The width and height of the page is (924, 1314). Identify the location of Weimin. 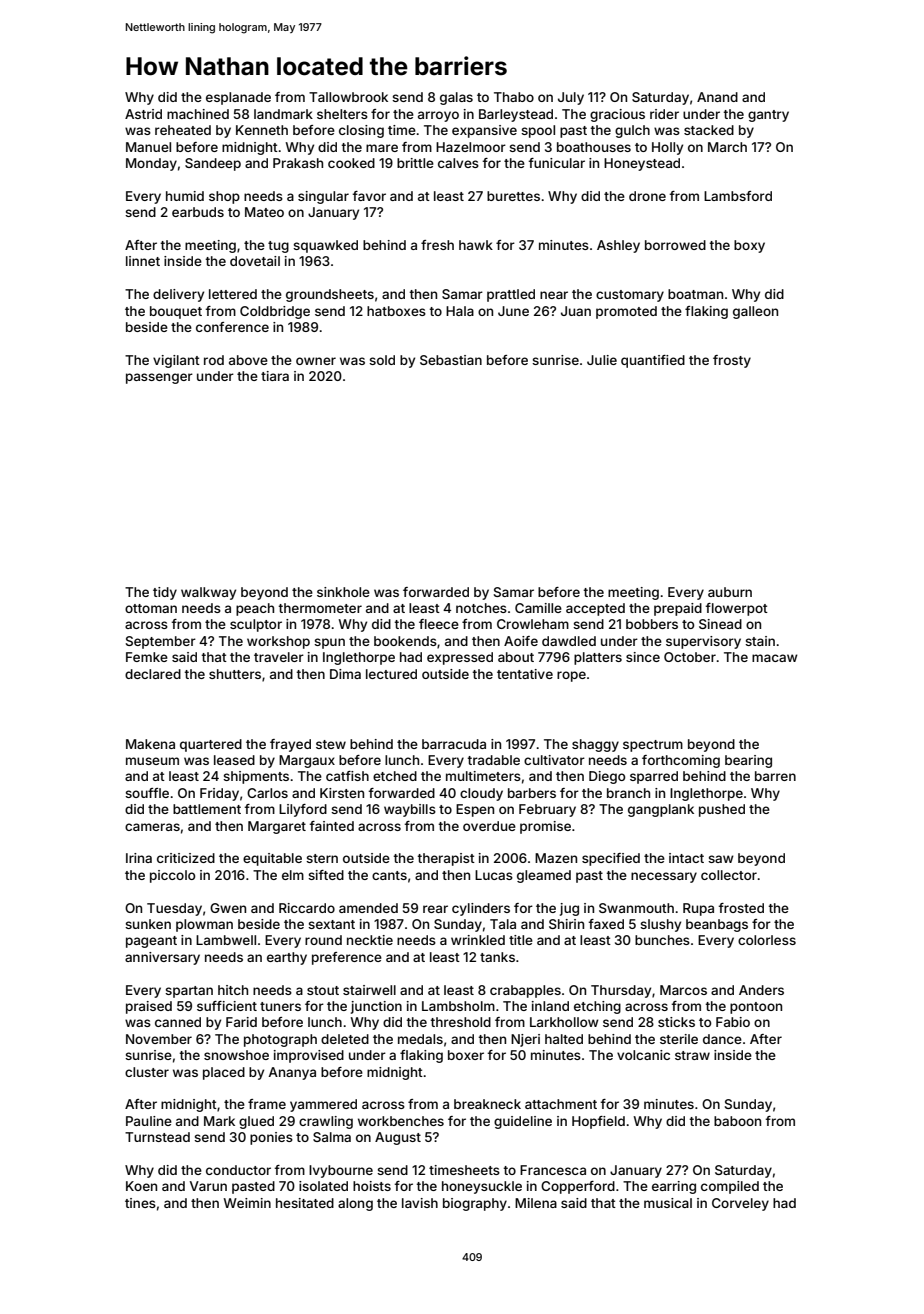
(247, 1203).
